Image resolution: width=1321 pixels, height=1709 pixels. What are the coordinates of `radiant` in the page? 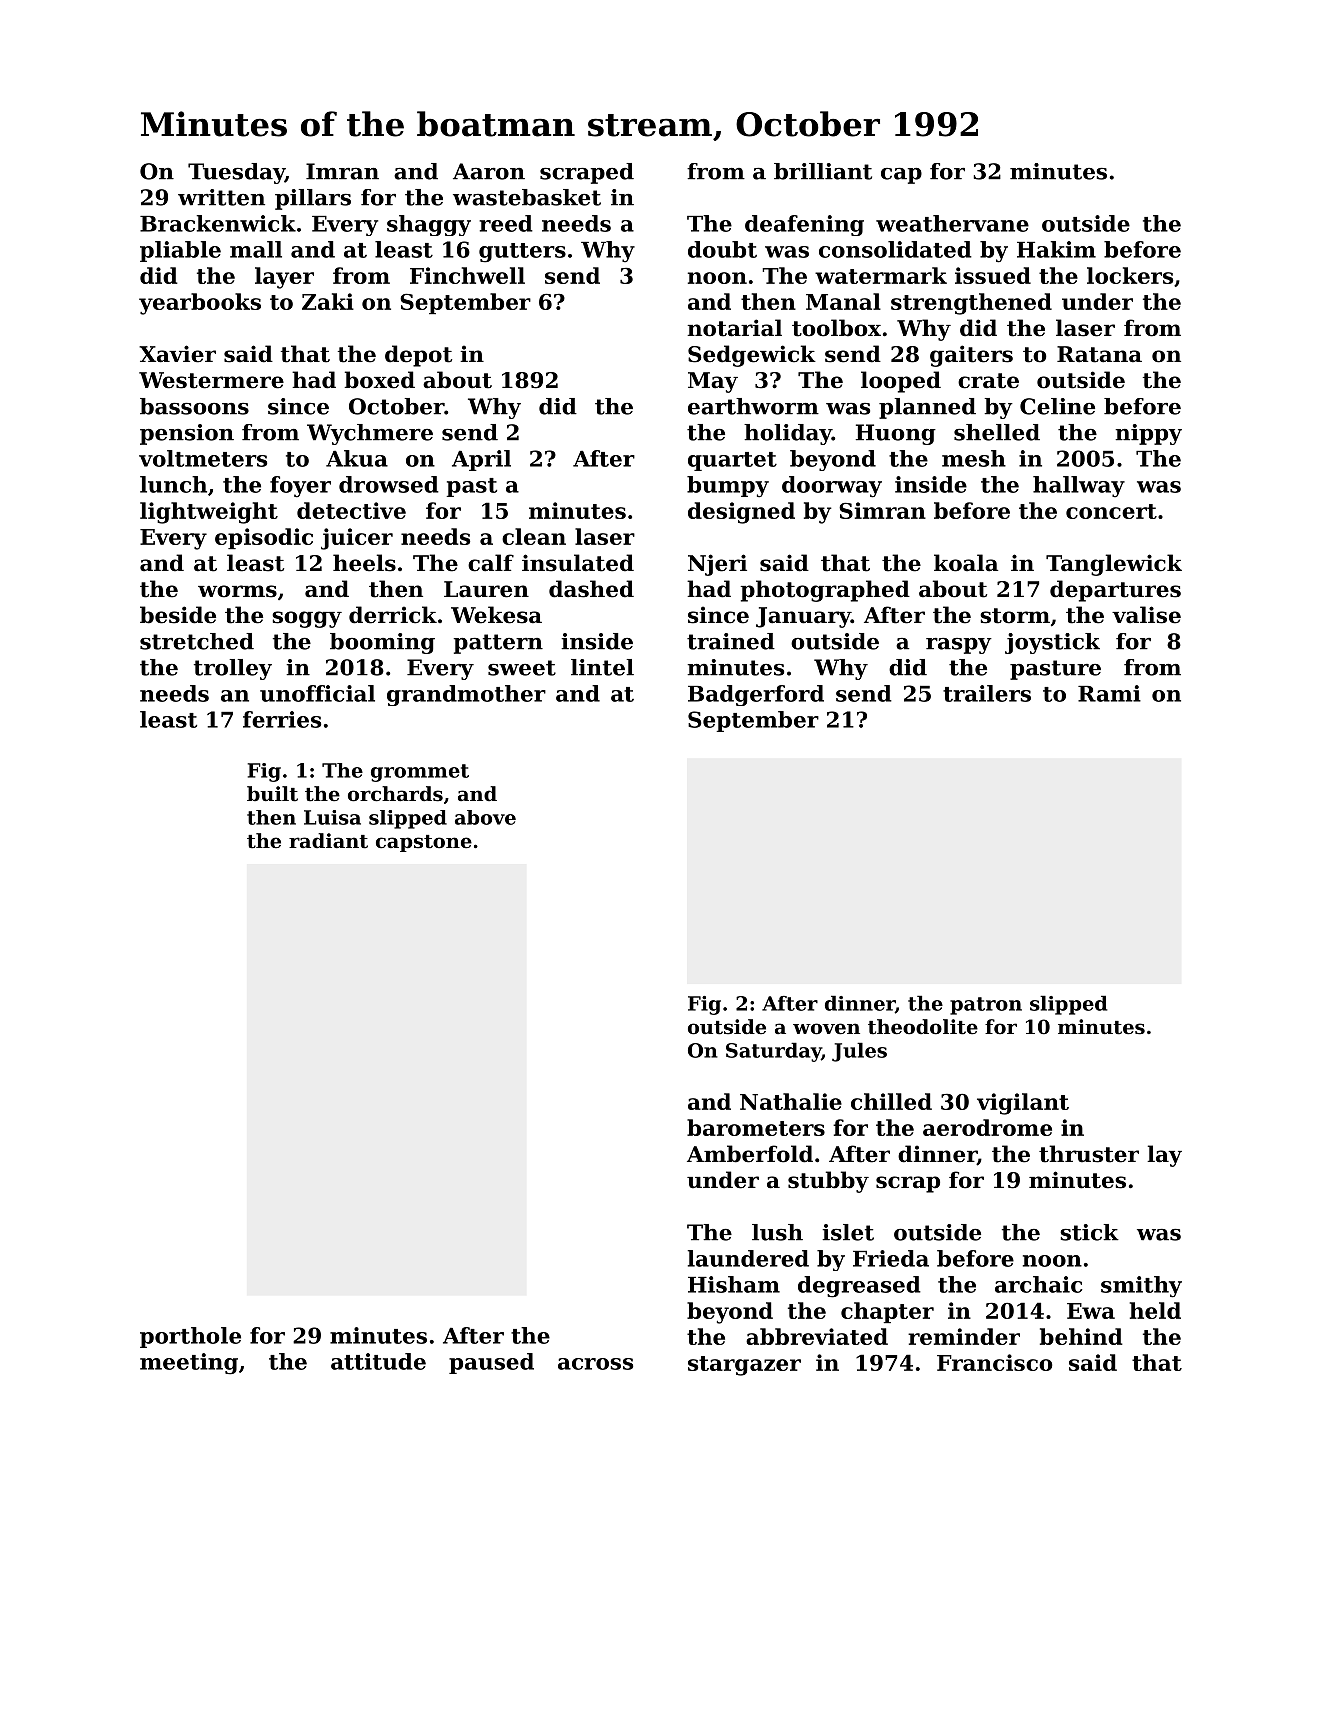 It's located at (328, 841).
